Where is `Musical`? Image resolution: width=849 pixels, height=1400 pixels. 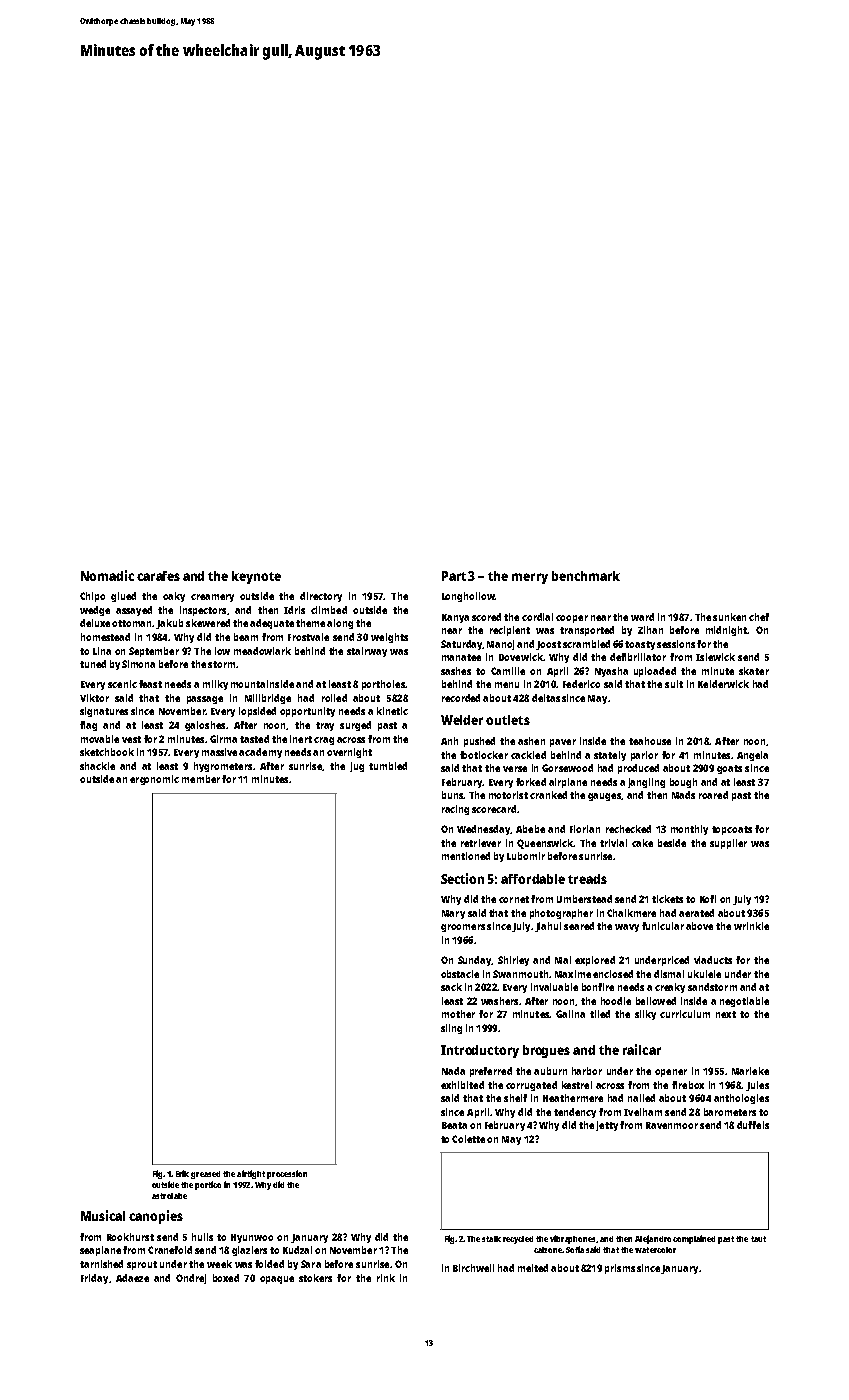 Musical is located at coordinates (103, 1215).
